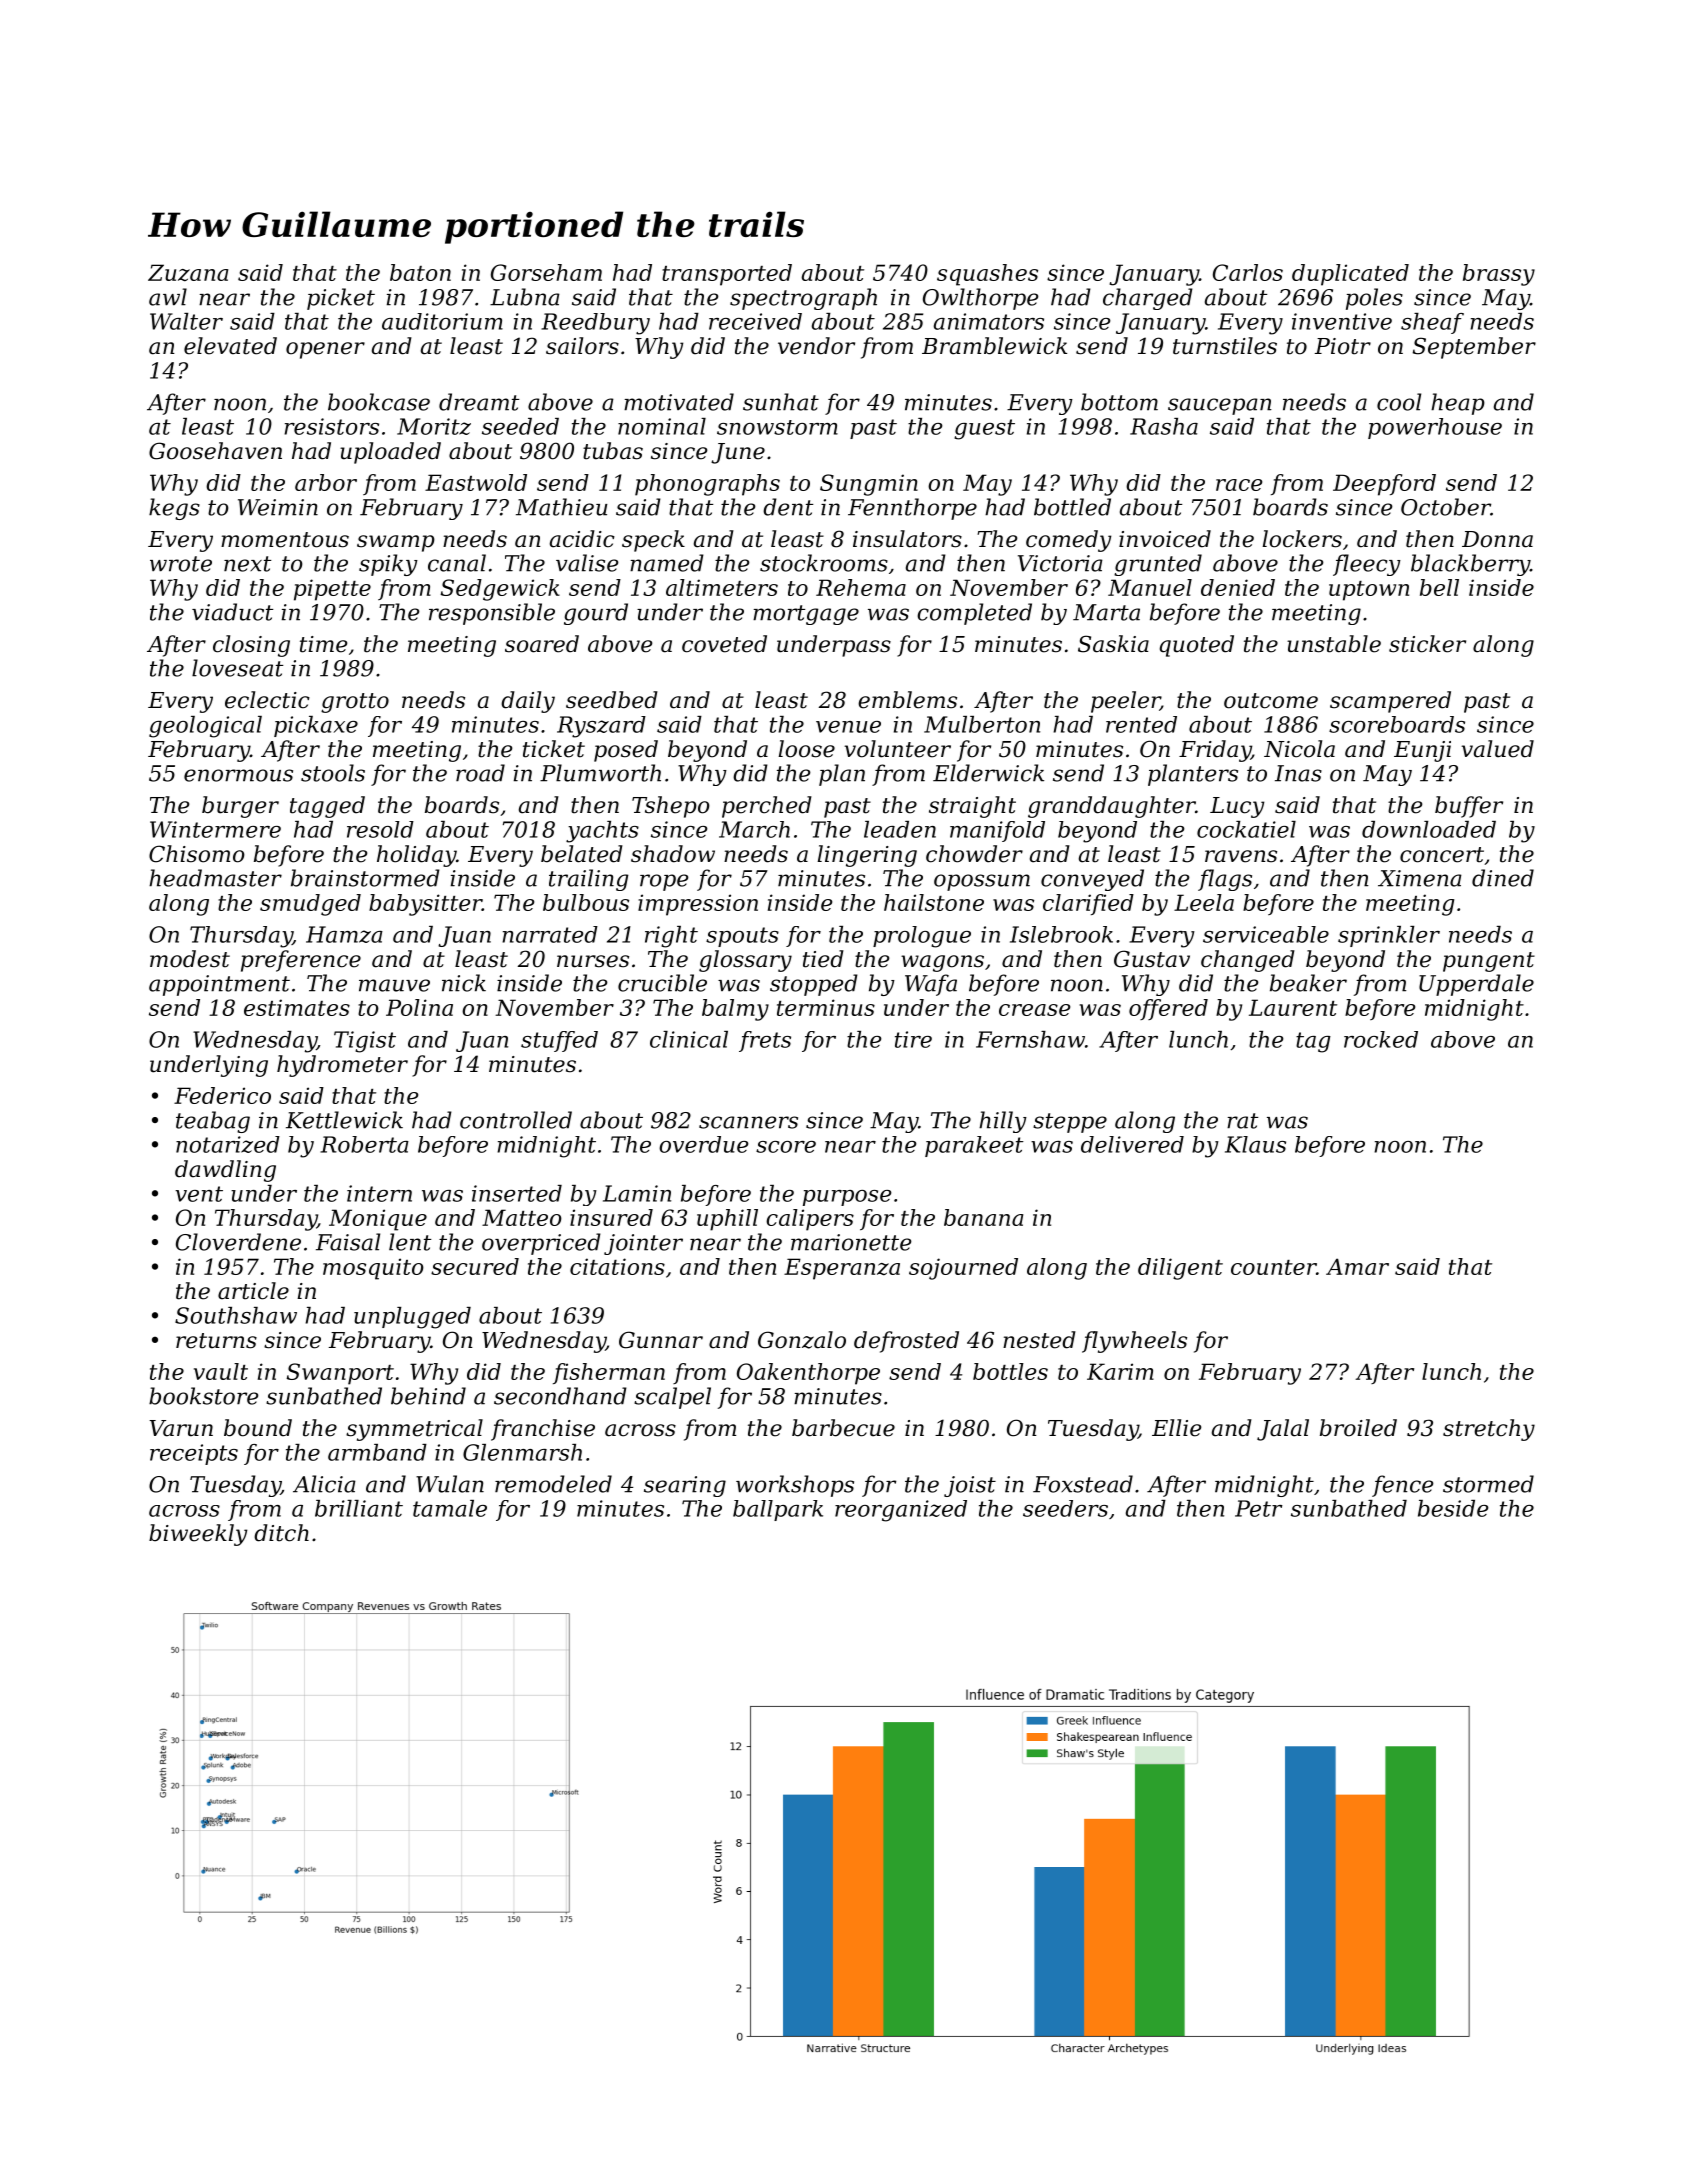 This screenshot has width=1683, height=2178. What do you see at coordinates (748, 1122) in the screenshot?
I see `scanners` at bounding box center [748, 1122].
